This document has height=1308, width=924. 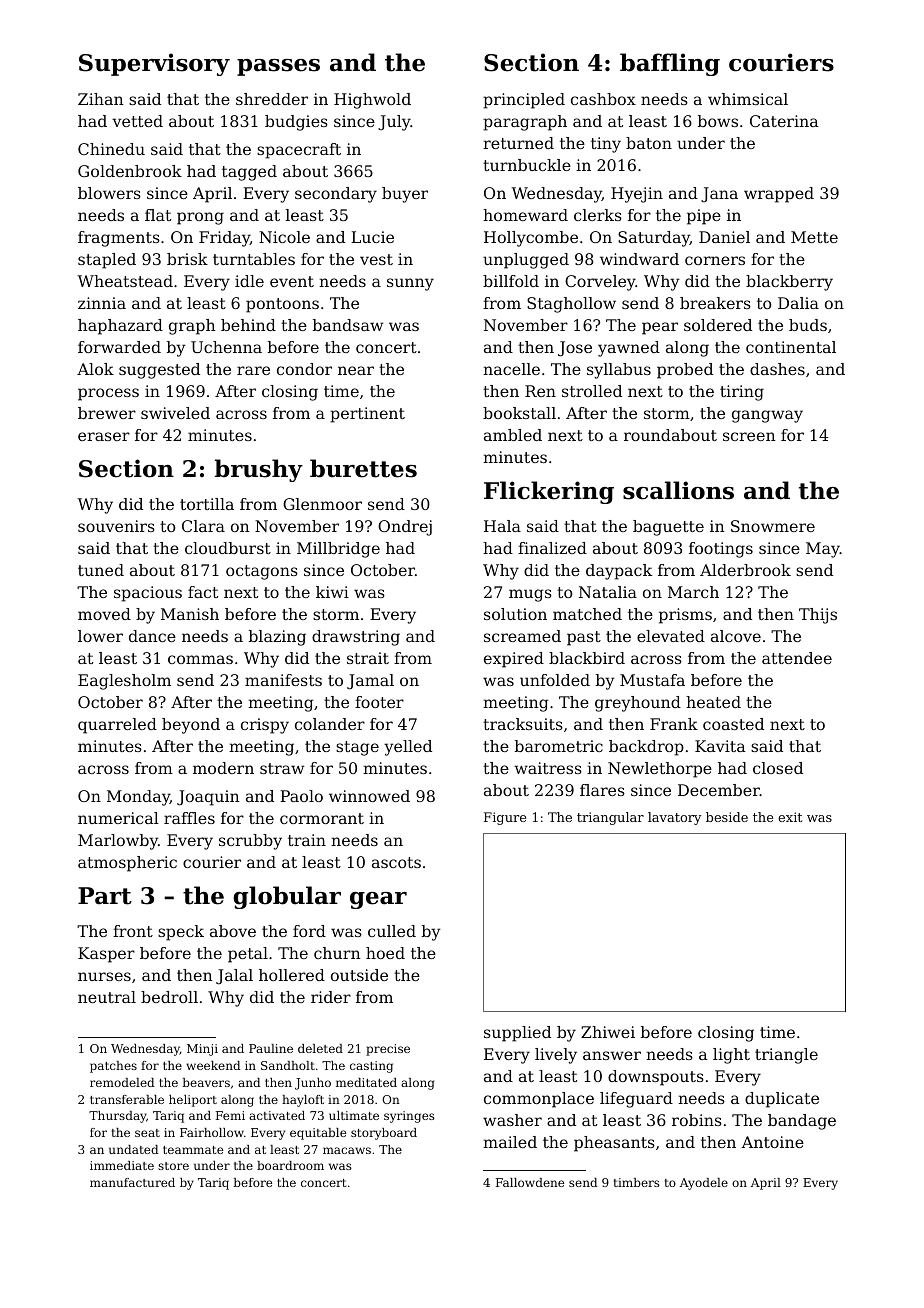 I want to click on finalized, so click(x=552, y=548).
